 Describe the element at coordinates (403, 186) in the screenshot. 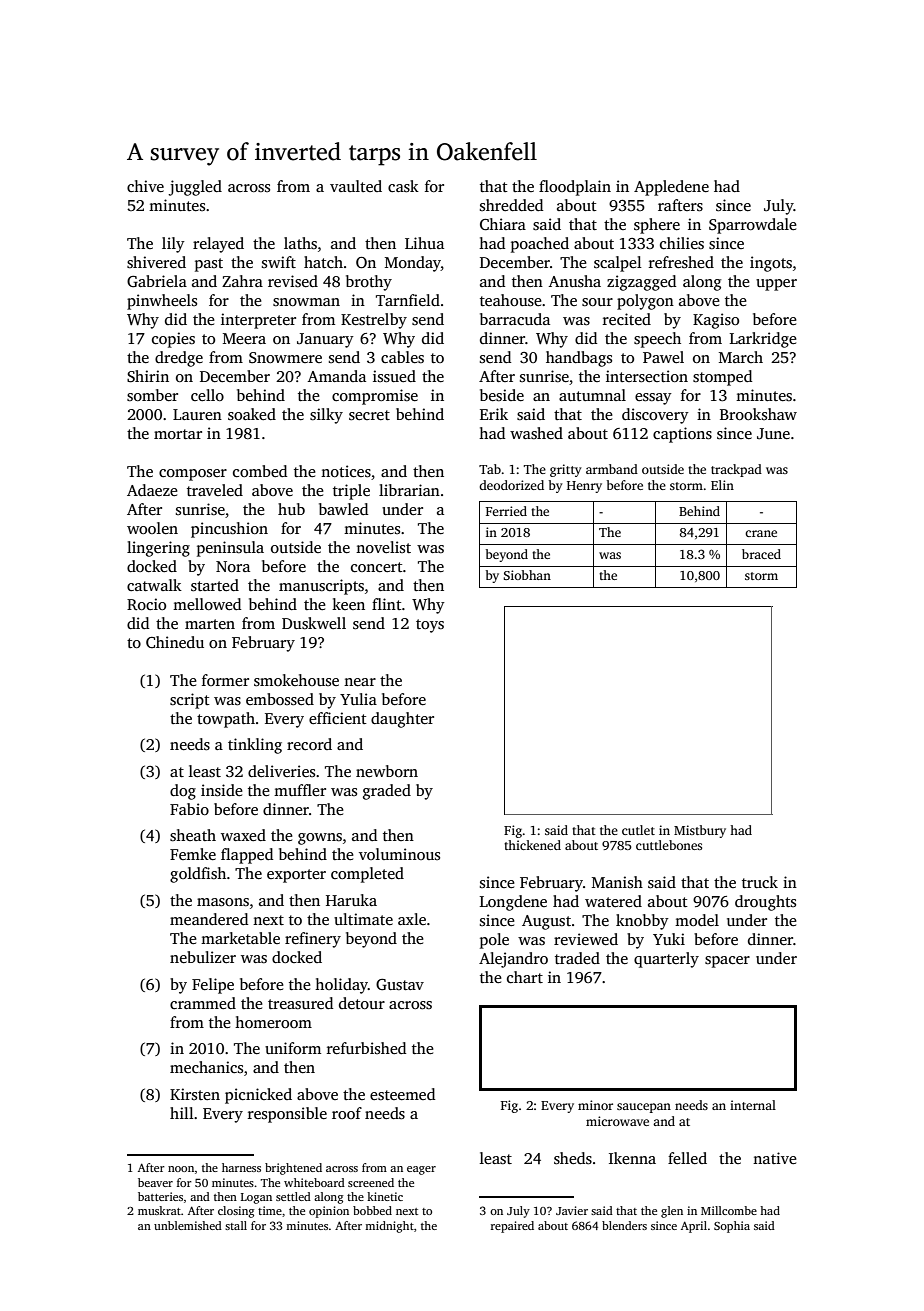

I see `cask` at that location.
